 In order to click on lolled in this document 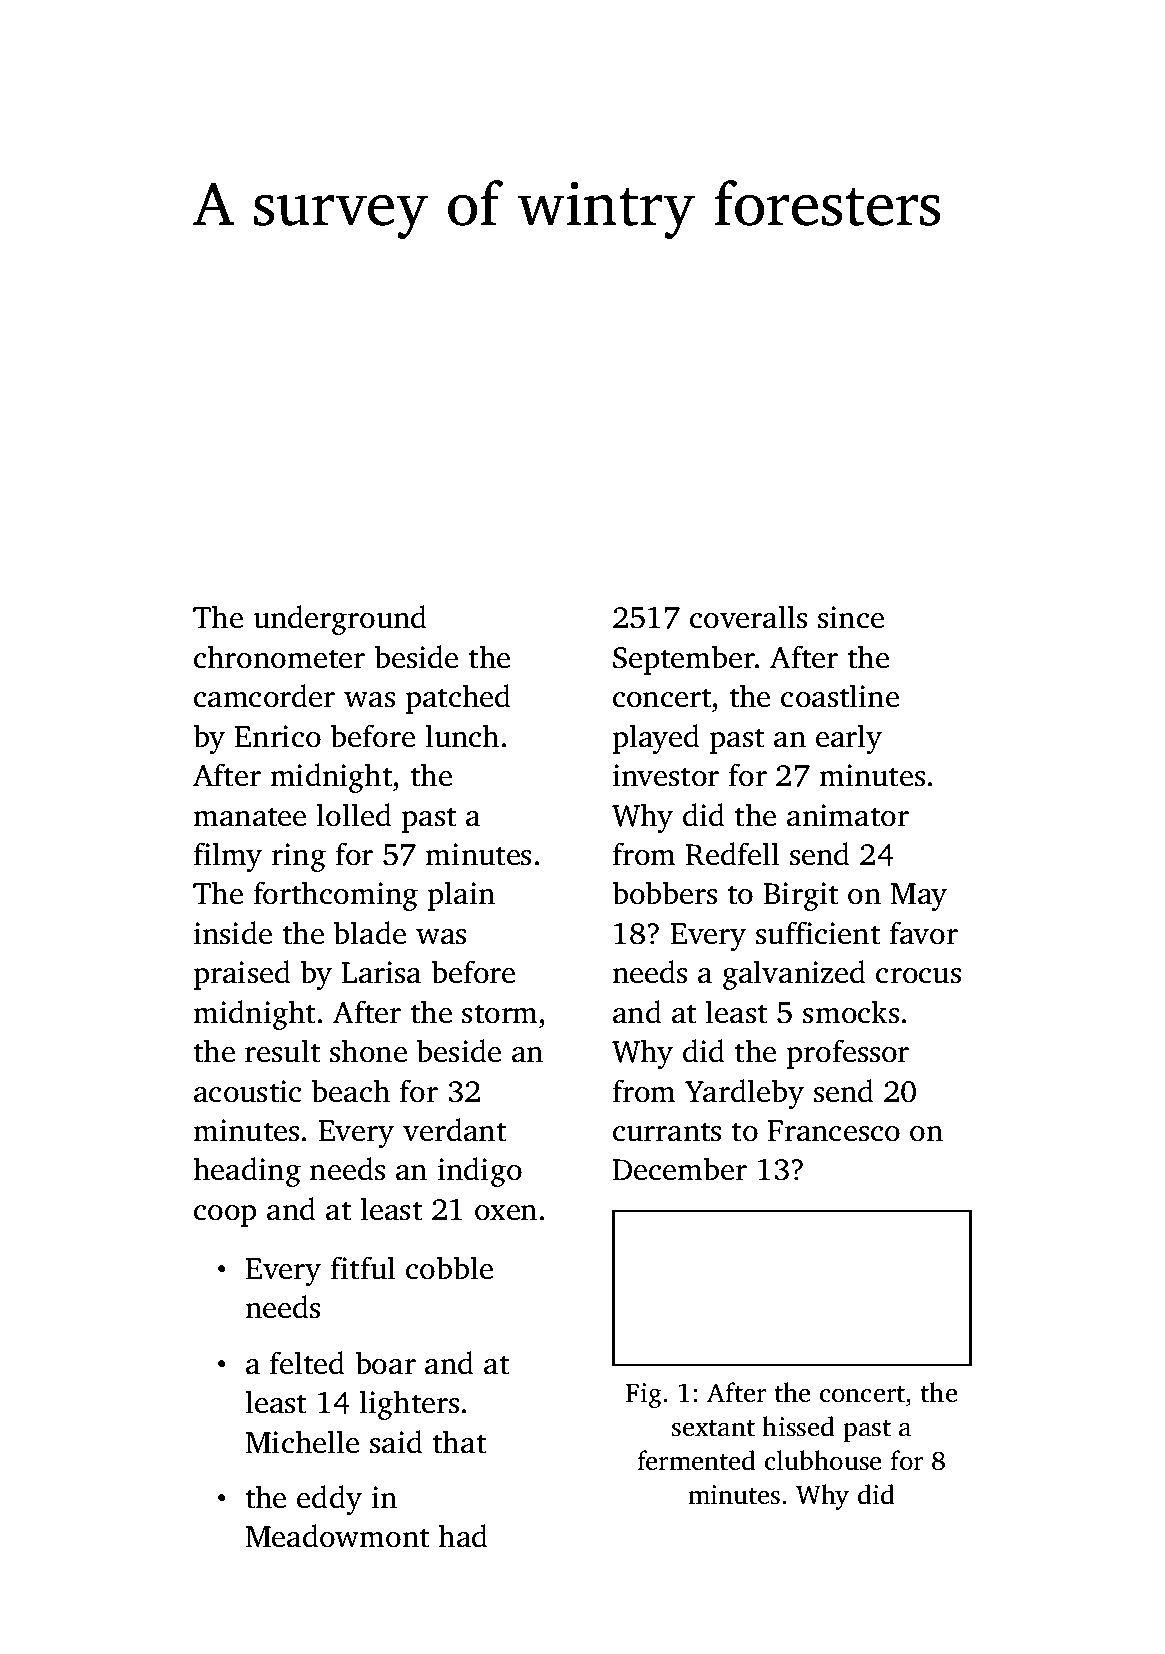, I will do `click(354, 815)`.
